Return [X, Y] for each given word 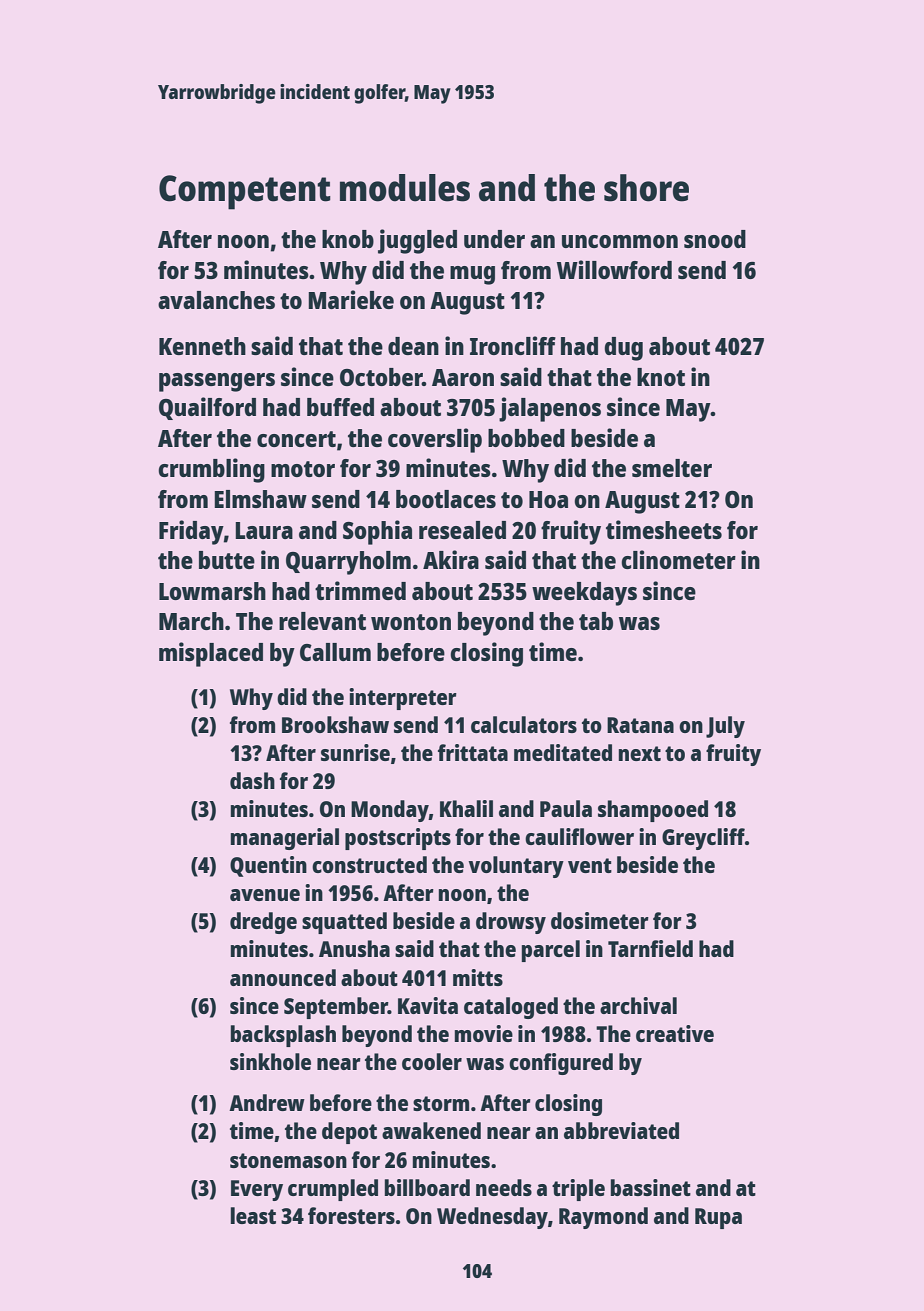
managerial [285, 839]
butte [227, 560]
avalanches [216, 300]
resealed [462, 530]
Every [257, 1190]
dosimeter [600, 920]
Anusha [354, 948]
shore [646, 188]
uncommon [620, 241]
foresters [351, 1215]
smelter [672, 468]
